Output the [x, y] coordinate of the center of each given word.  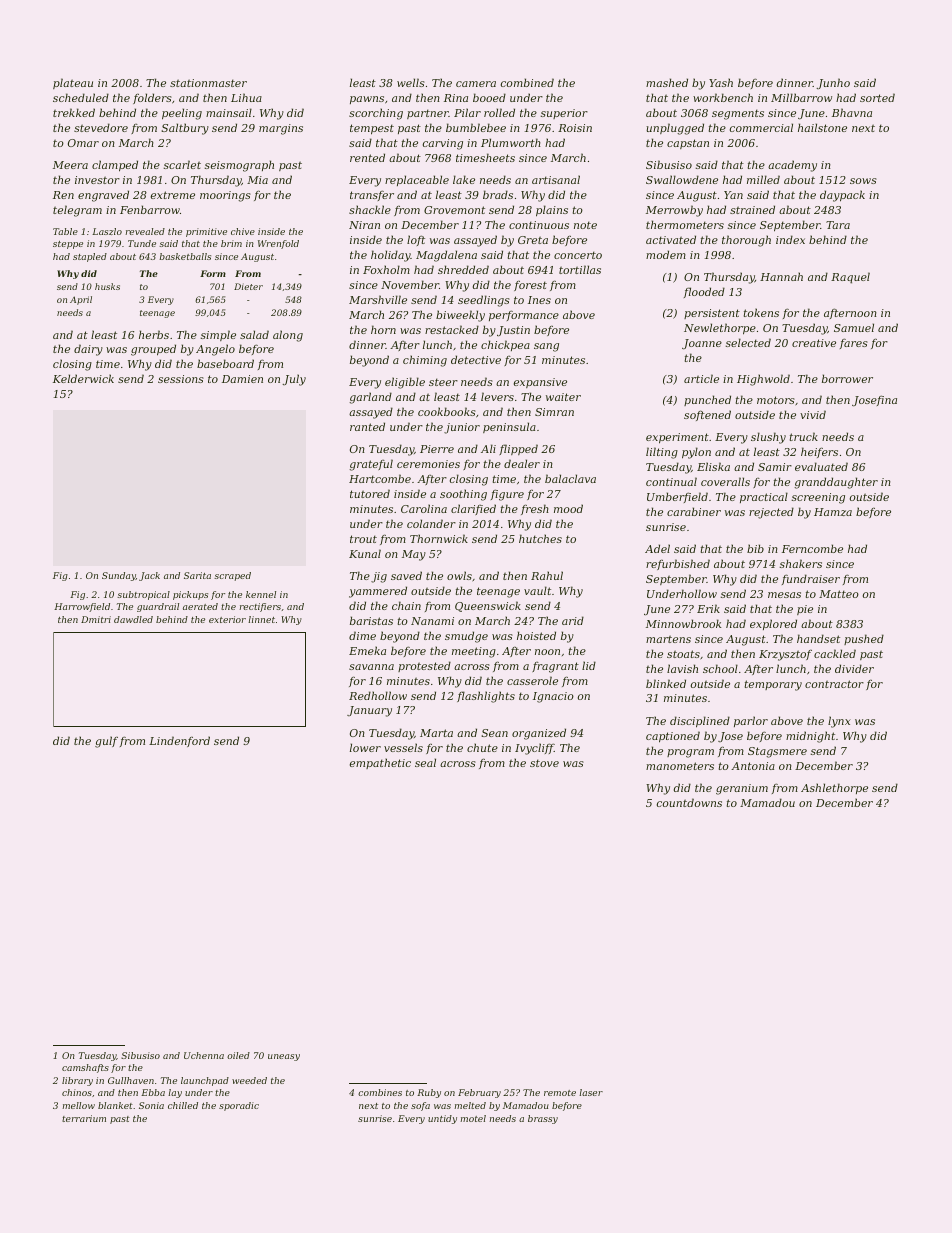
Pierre [437, 449]
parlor [751, 721]
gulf [106, 742]
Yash [721, 82]
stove [544, 763]
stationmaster [208, 83]
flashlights [486, 697]
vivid [813, 414]
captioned [673, 737]
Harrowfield [82, 607]
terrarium [84, 1118]
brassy [543, 1119]
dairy [88, 350]
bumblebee [476, 127]
